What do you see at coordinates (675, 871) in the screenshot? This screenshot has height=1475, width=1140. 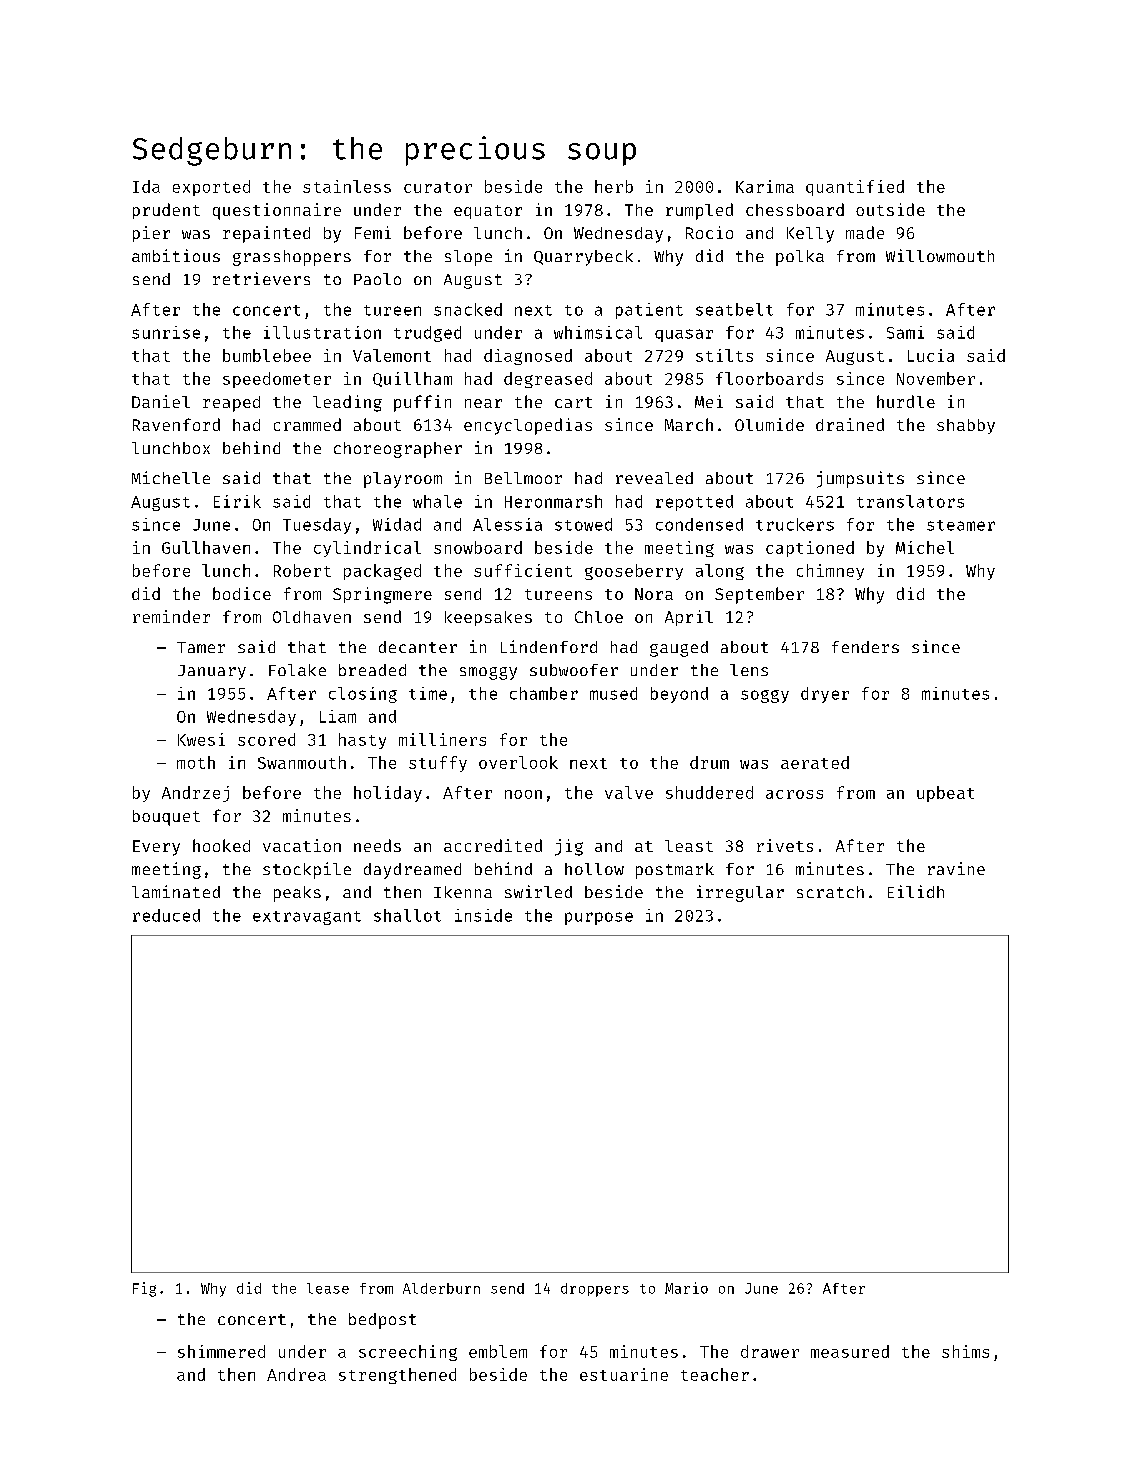 I see `postmark` at bounding box center [675, 871].
